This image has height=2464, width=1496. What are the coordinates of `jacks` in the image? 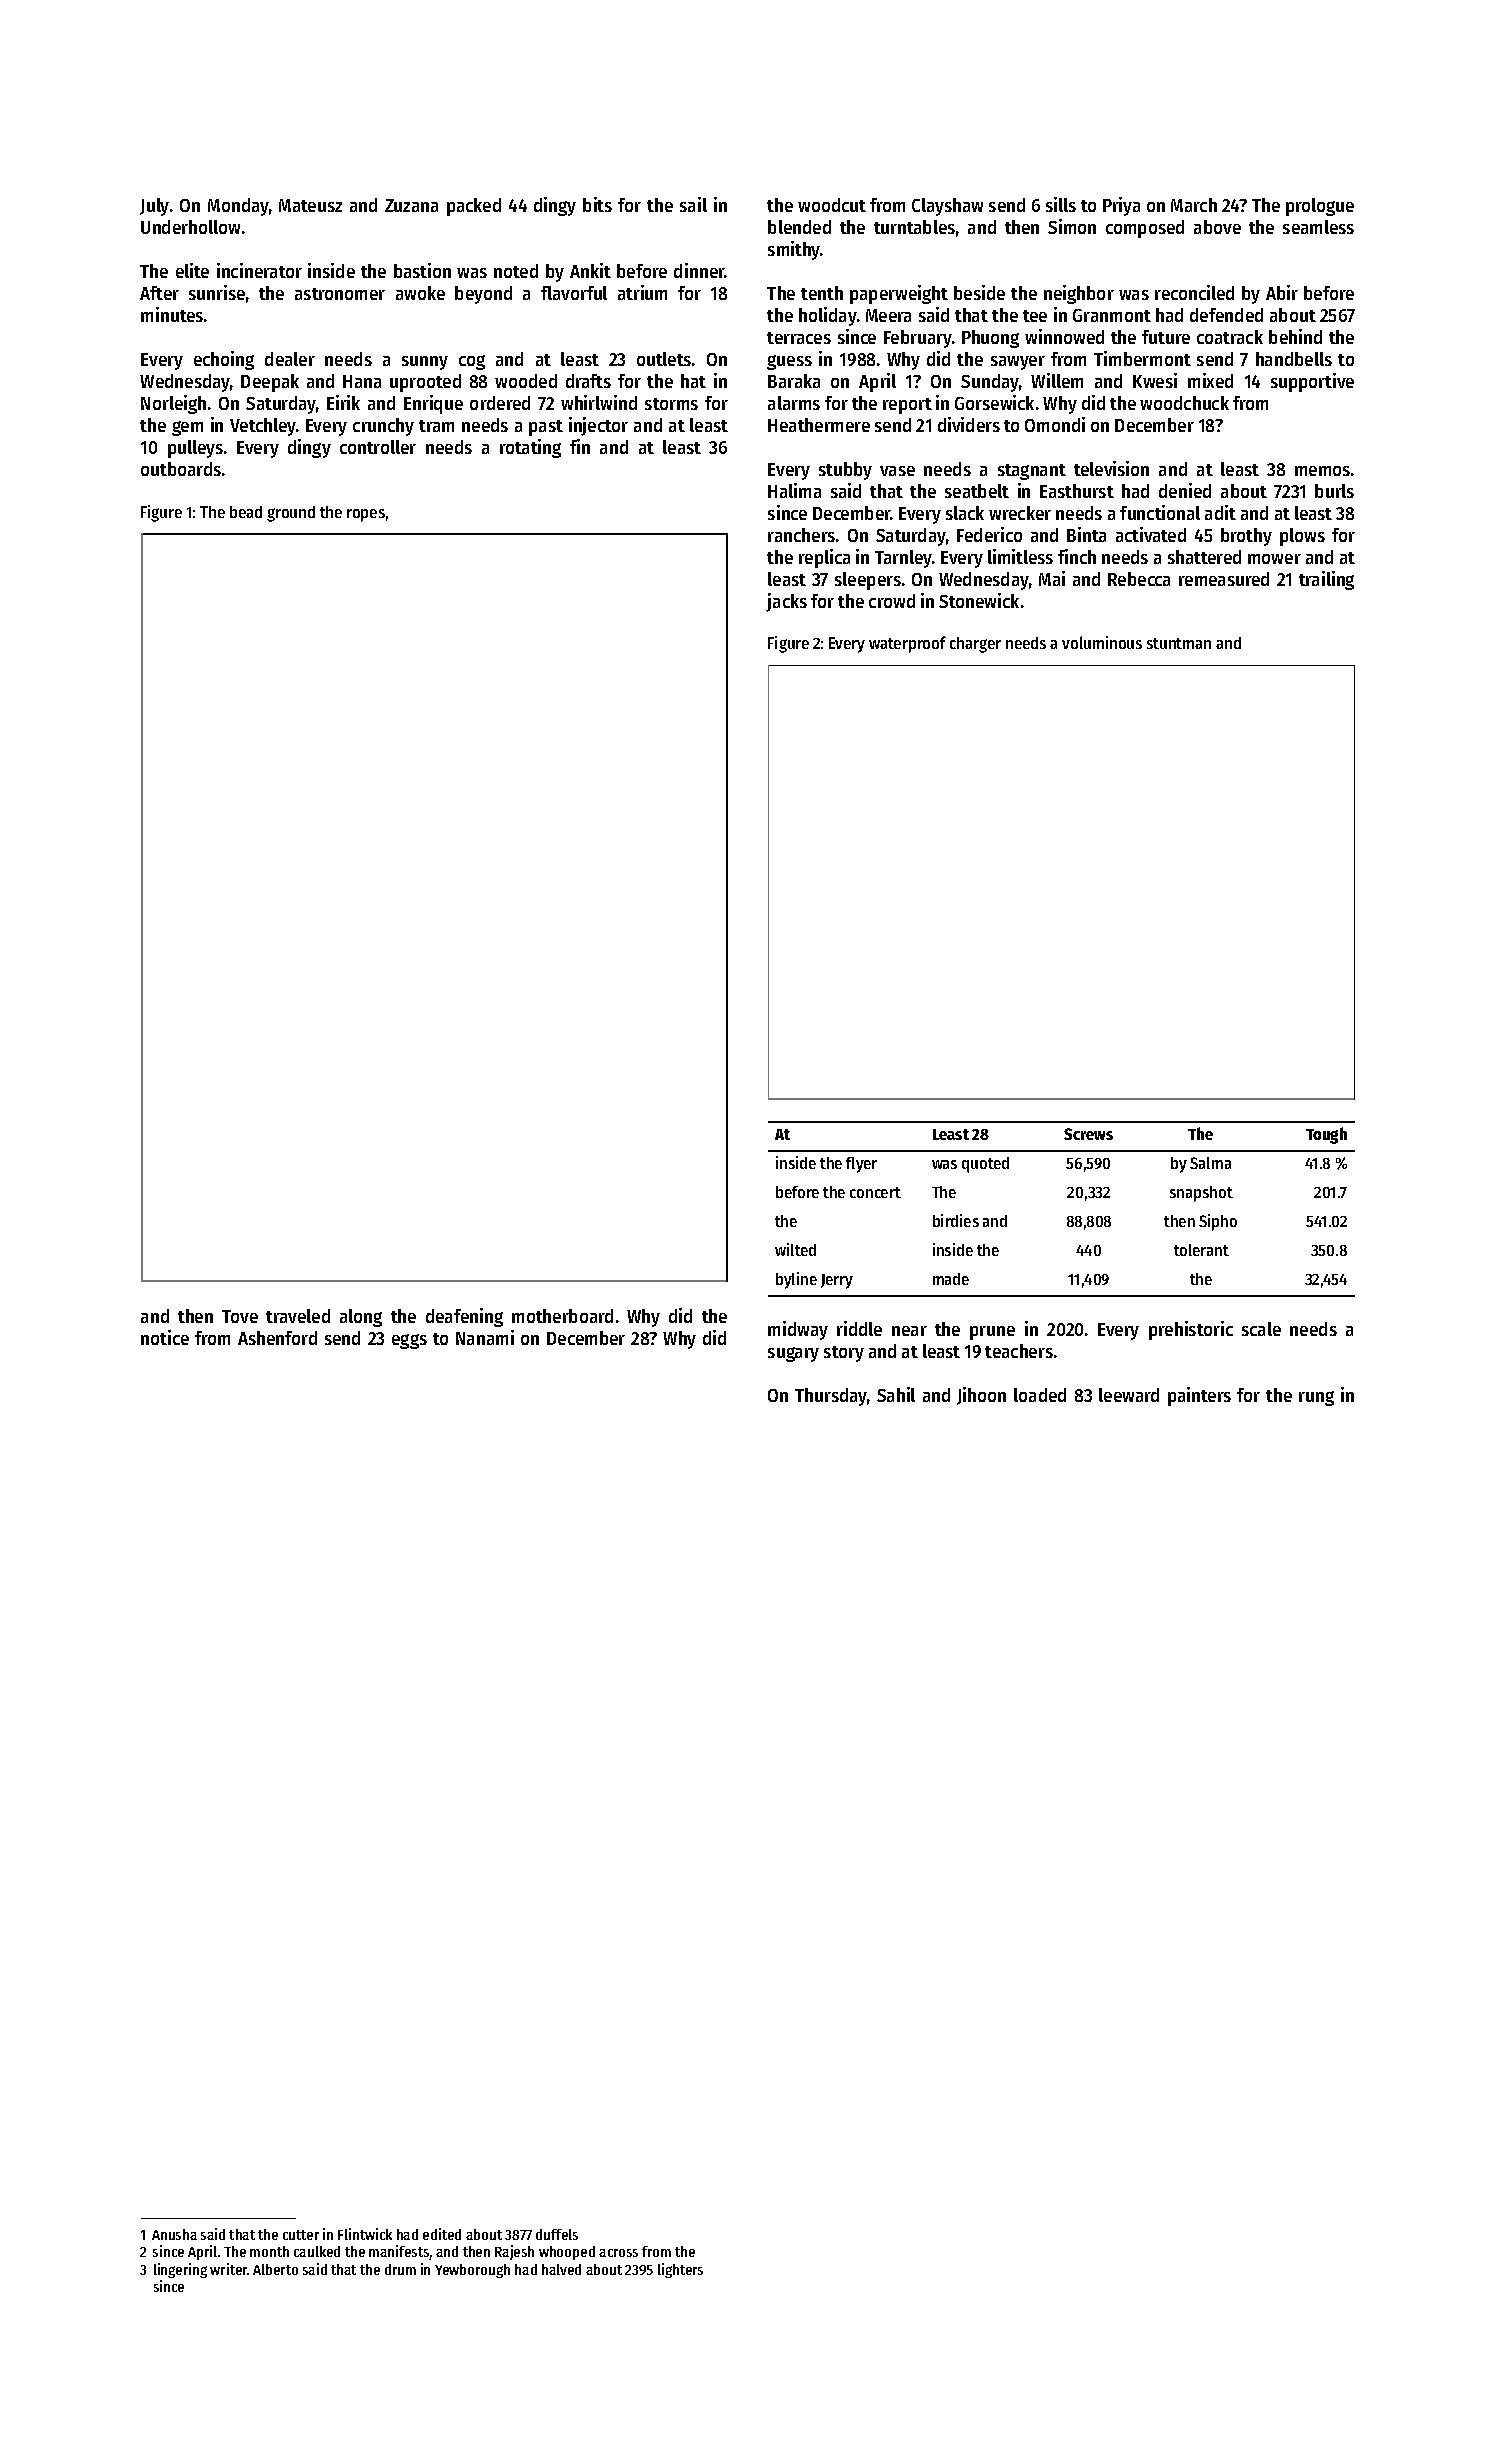 It's located at (786, 602).
